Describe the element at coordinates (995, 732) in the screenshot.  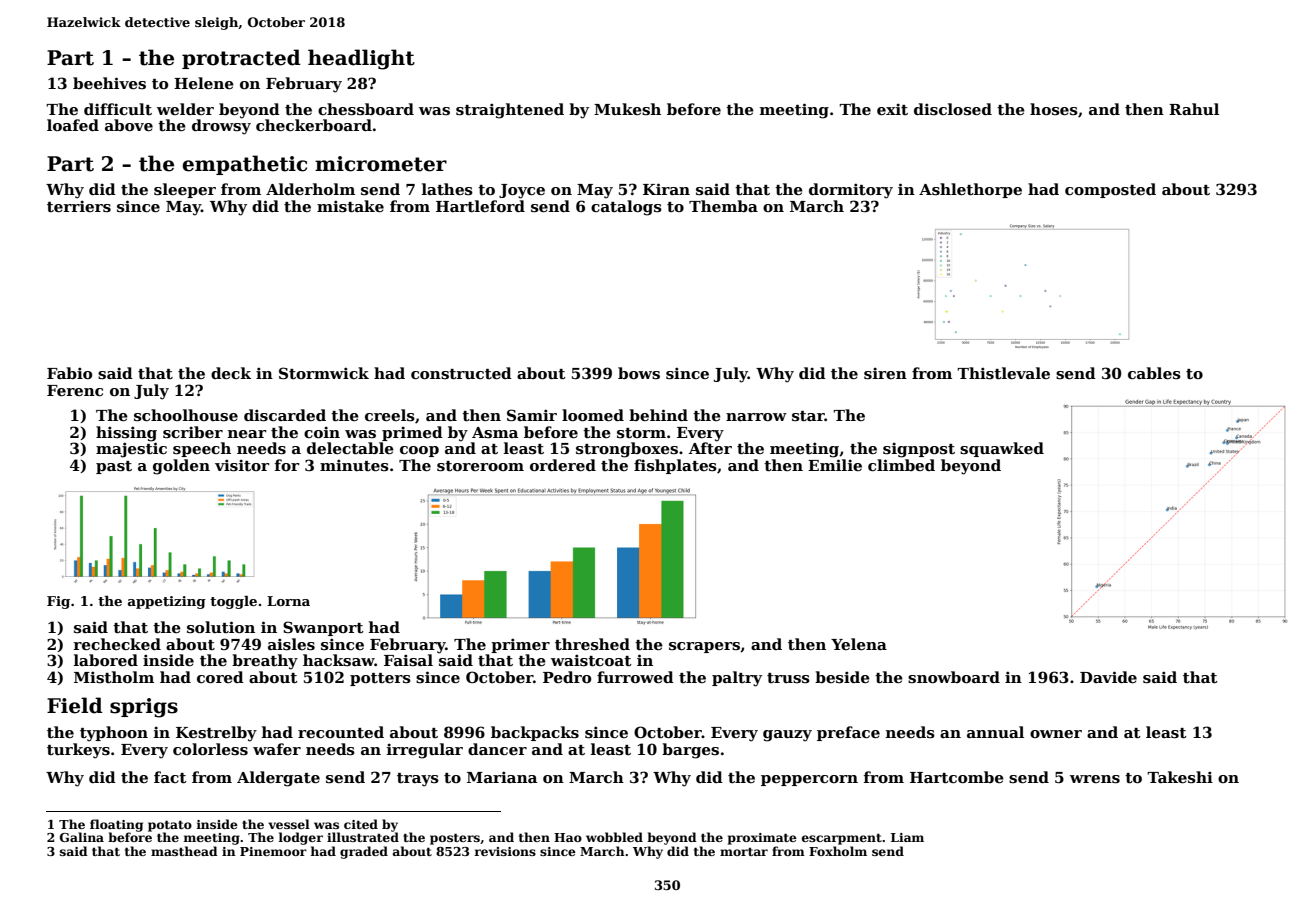
I see `annual` at that location.
